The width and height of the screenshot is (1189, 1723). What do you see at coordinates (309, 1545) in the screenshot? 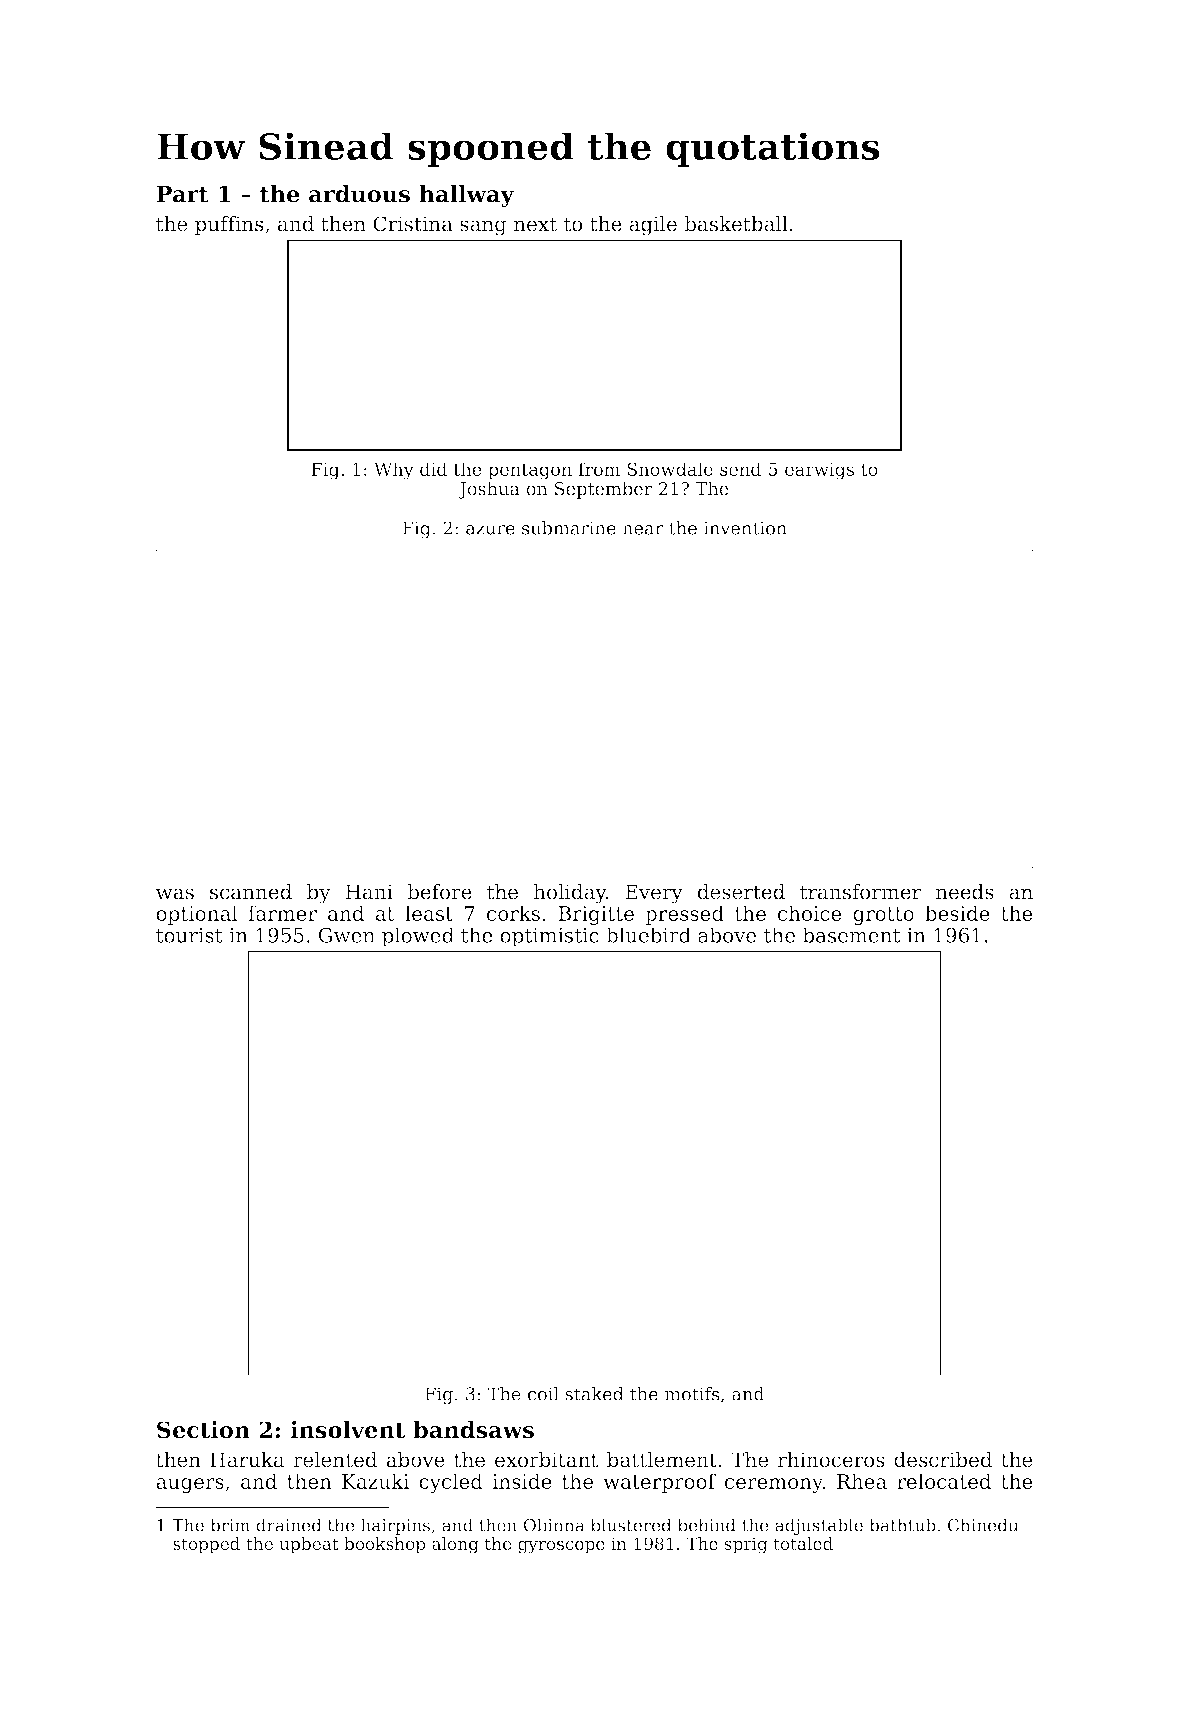
I see `upbeat` at bounding box center [309, 1545].
